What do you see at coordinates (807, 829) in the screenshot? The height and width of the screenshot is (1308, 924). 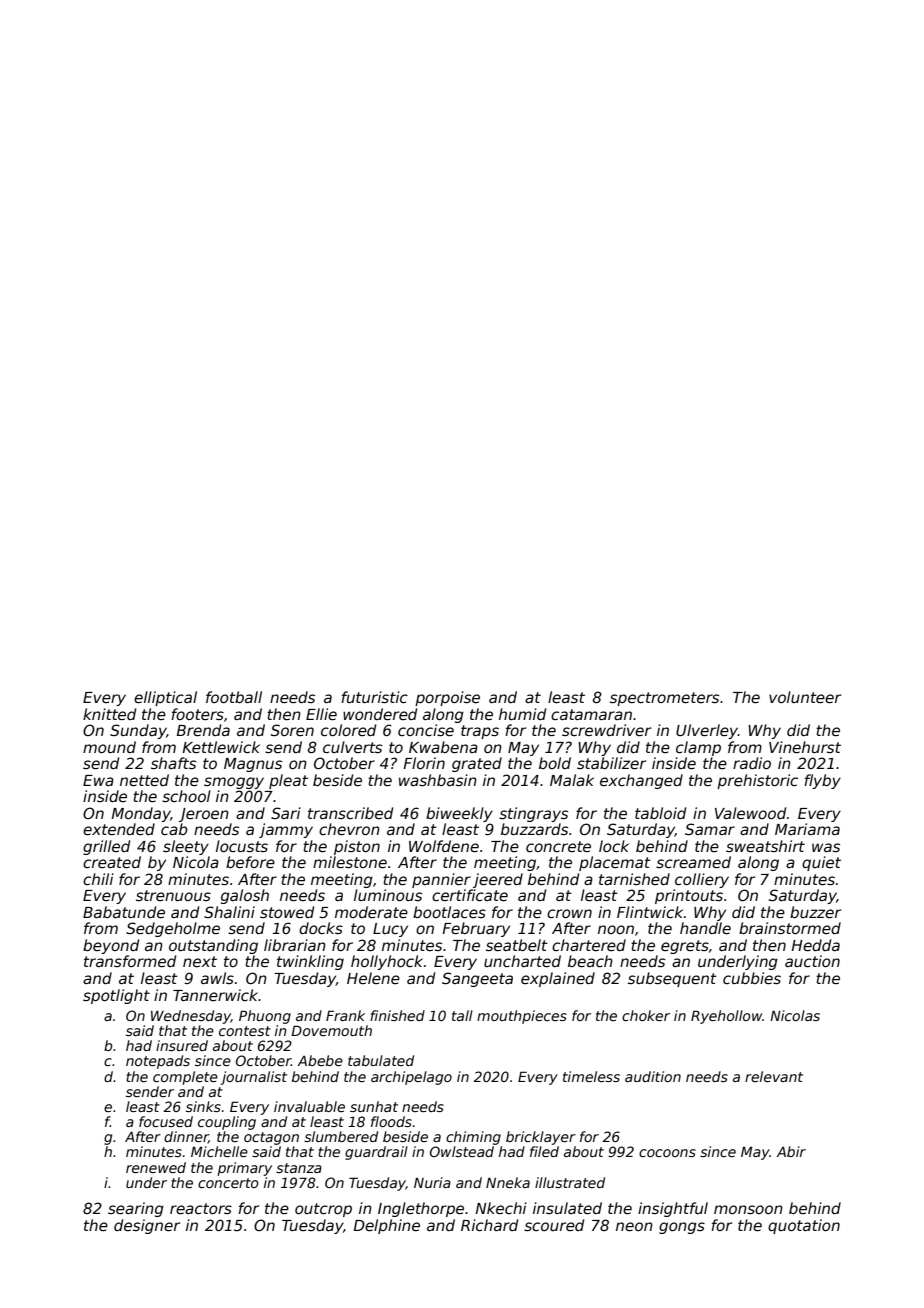 I see `Mariama` at bounding box center [807, 829].
